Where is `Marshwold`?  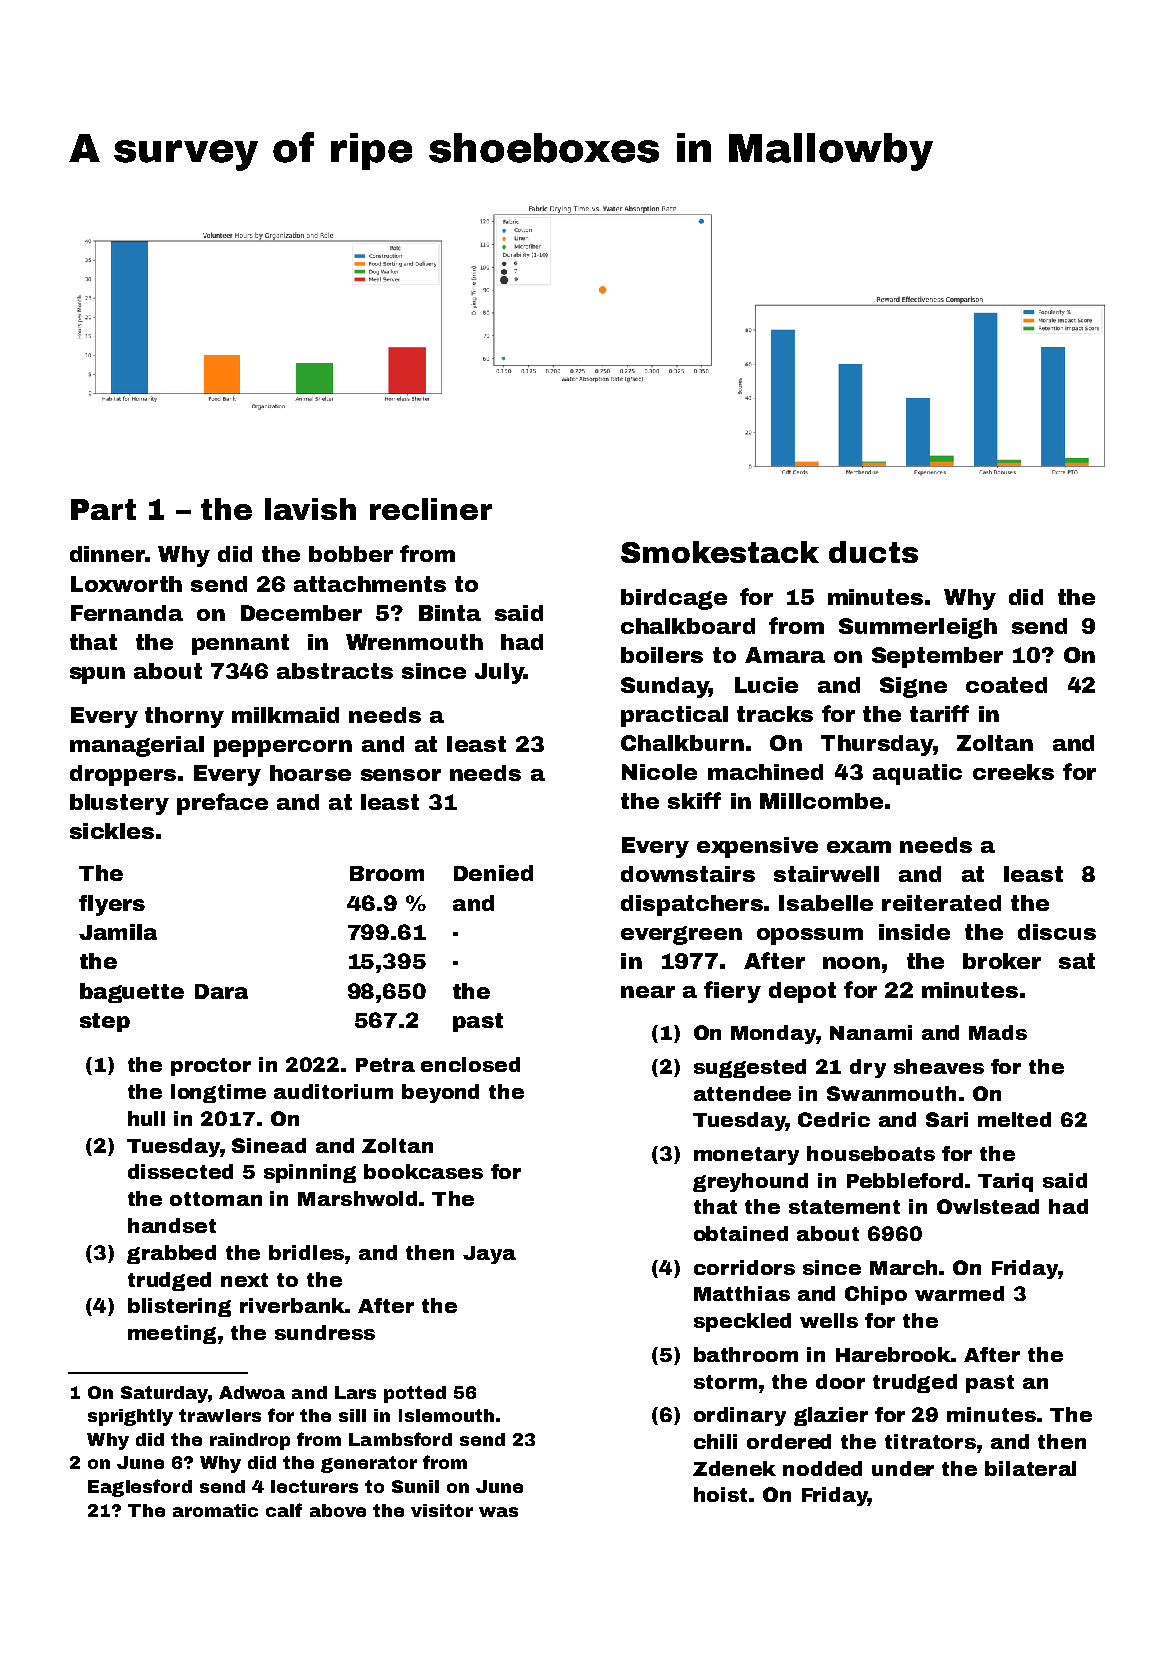
Marshwold is located at coordinates (357, 1198).
